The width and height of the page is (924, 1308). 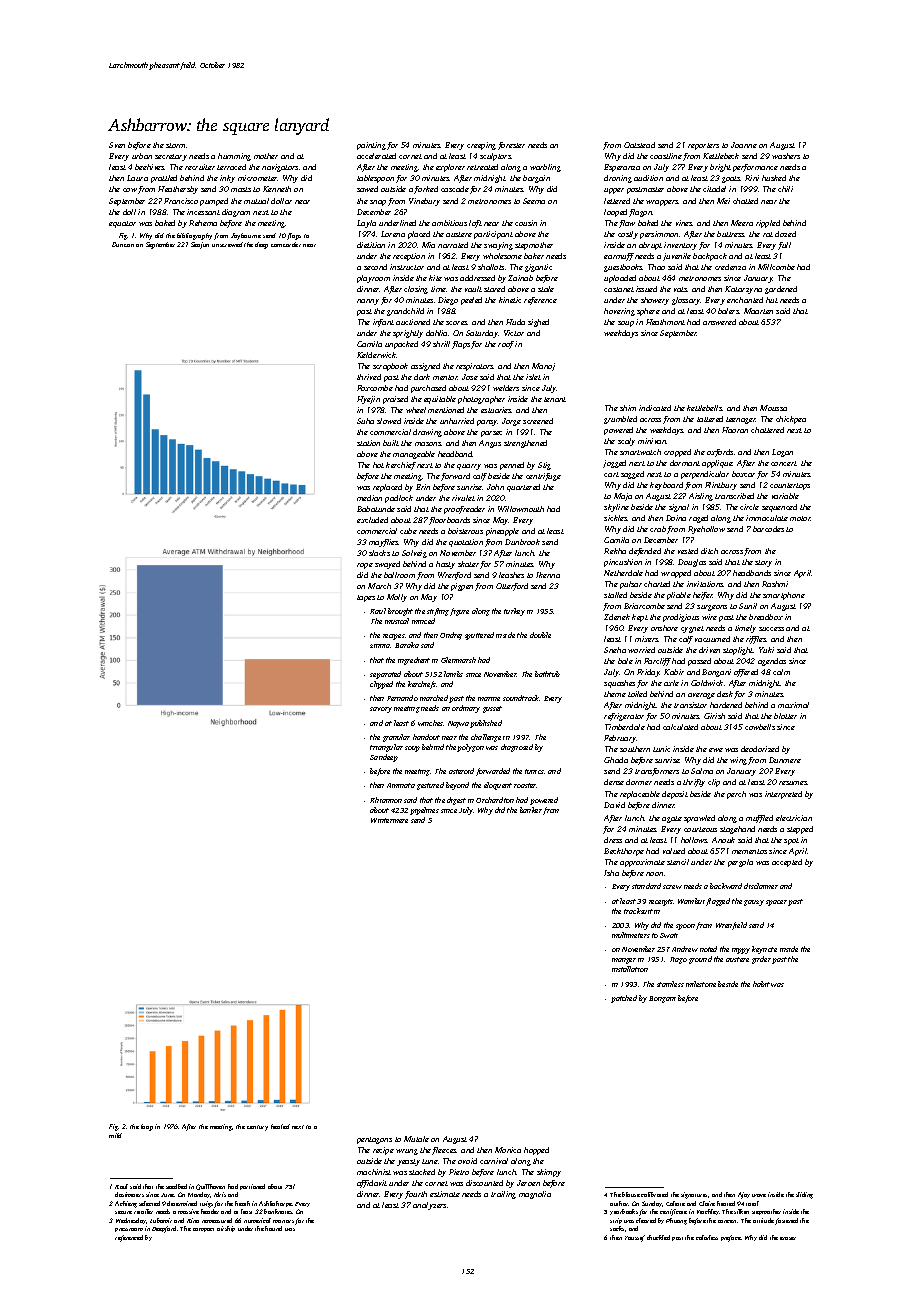 I want to click on Swati, so click(x=669, y=935).
